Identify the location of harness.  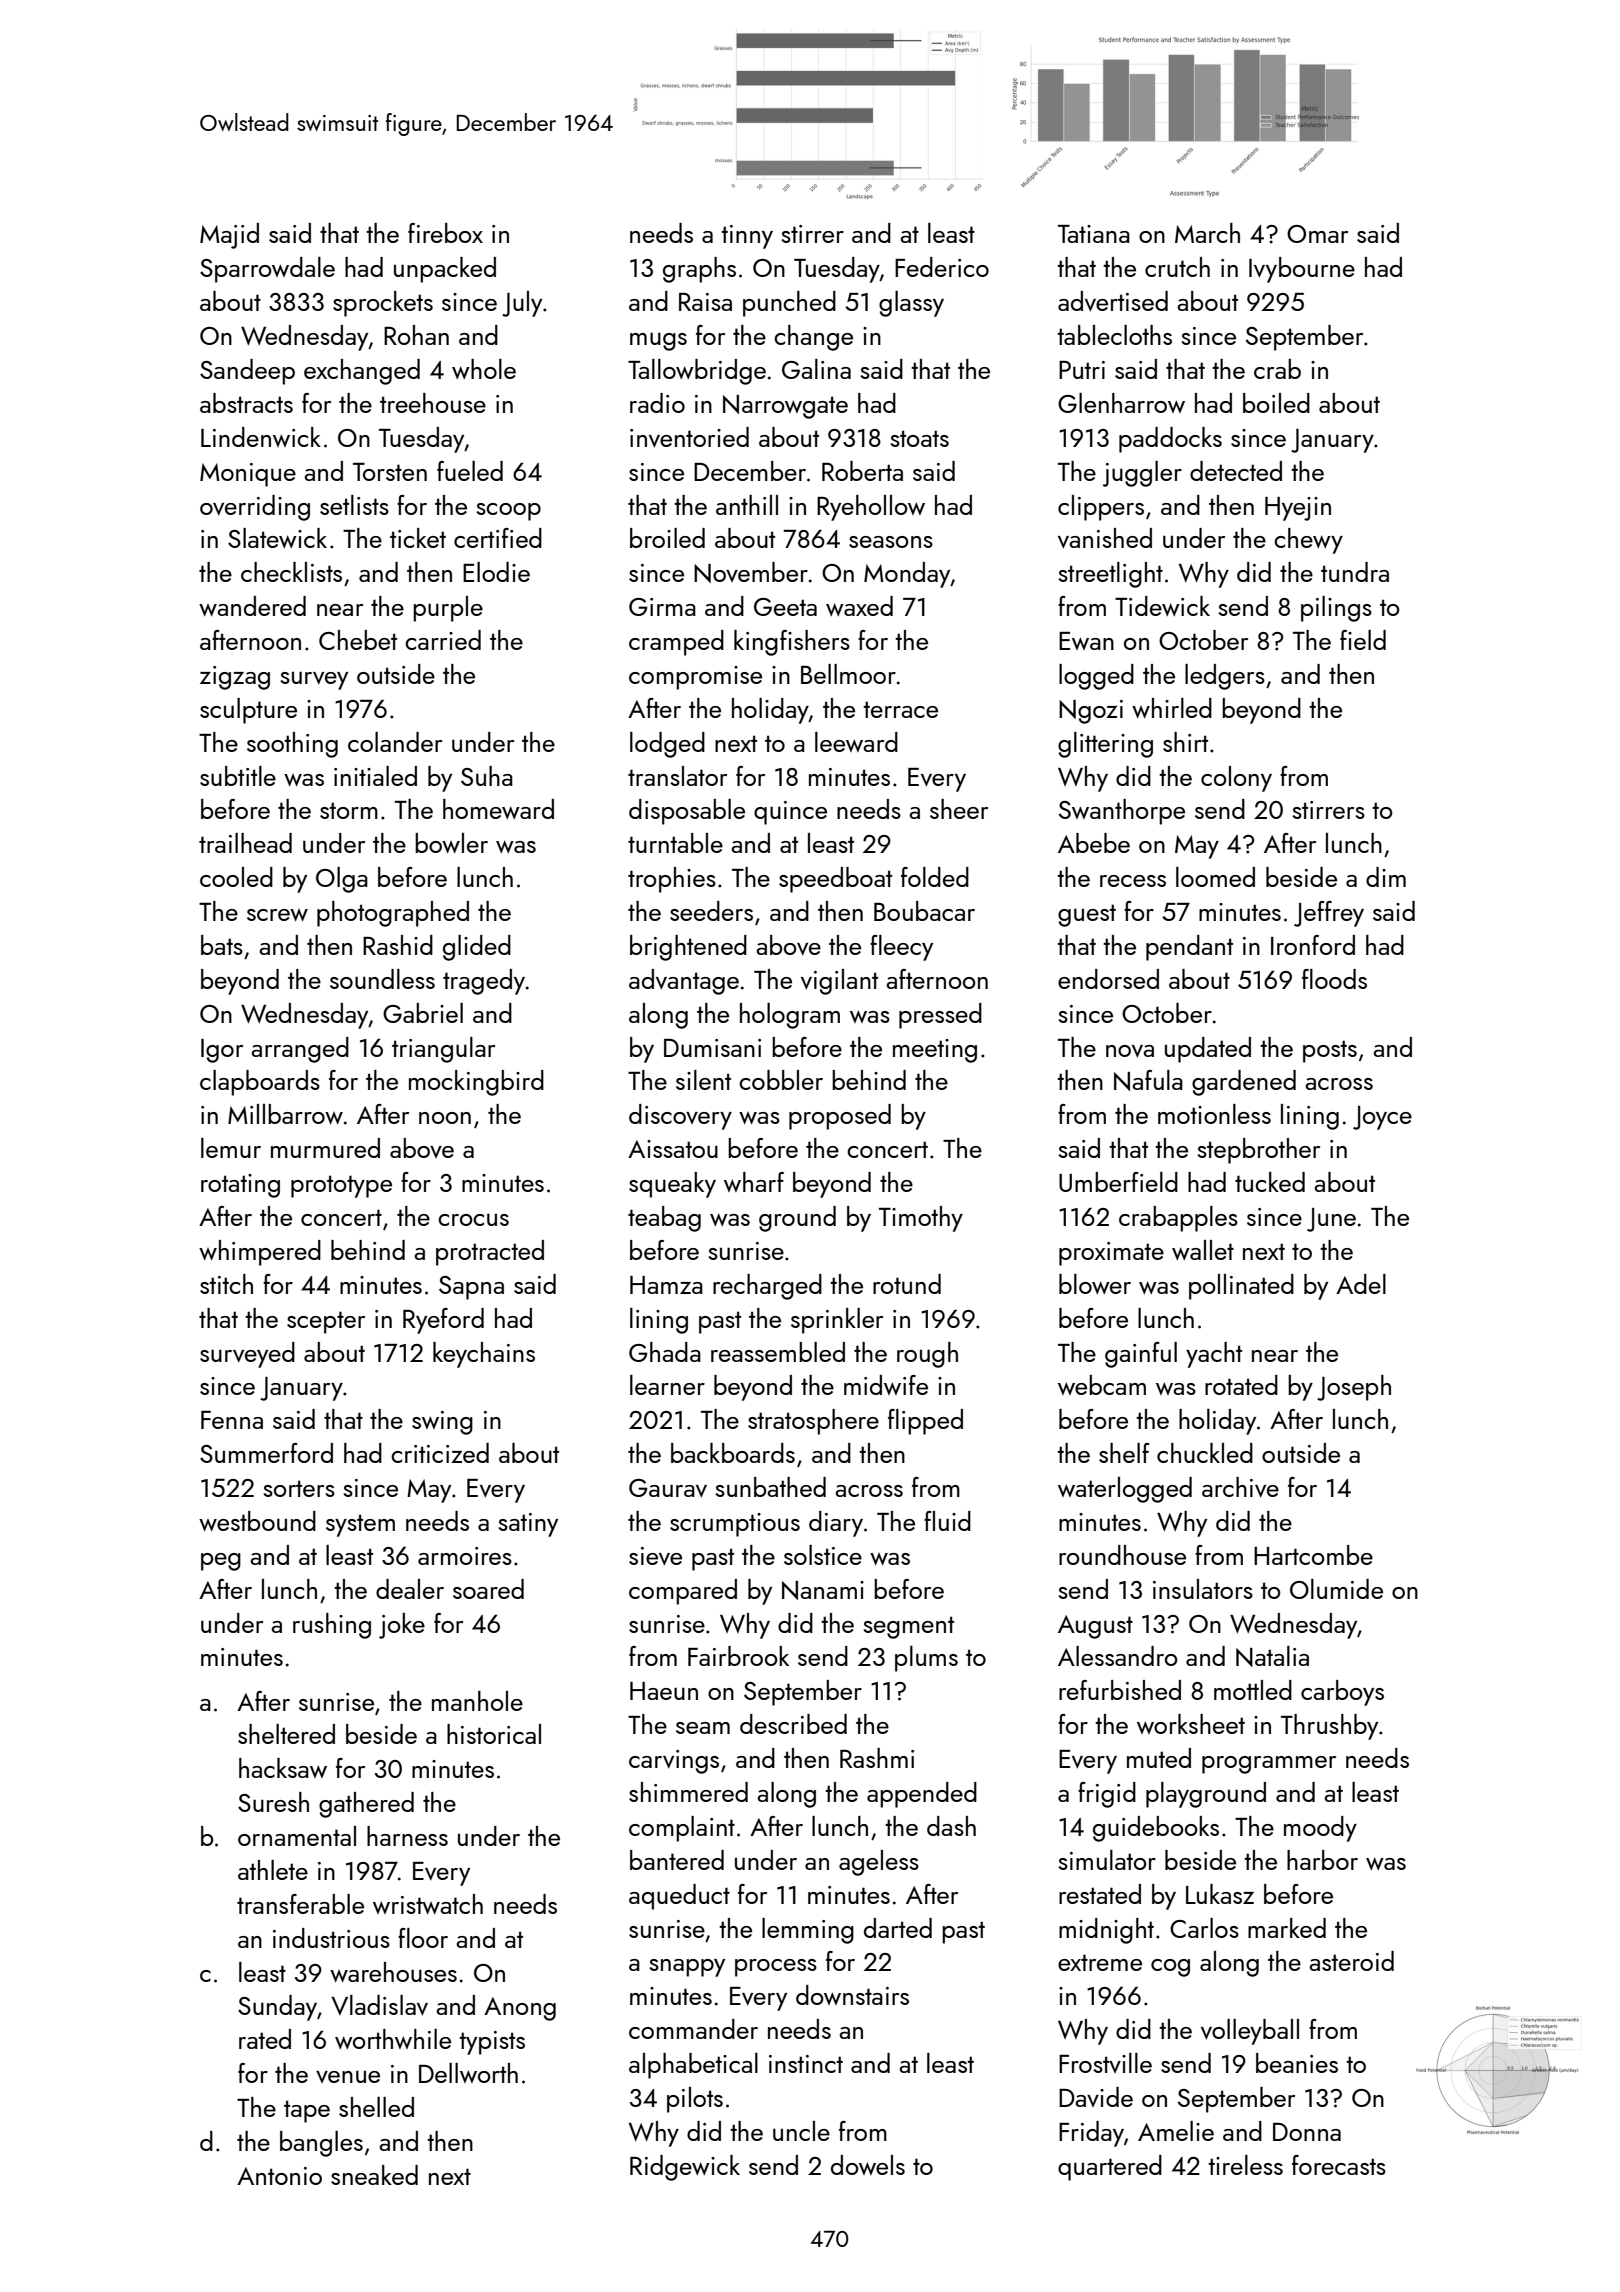
(407, 1836).
